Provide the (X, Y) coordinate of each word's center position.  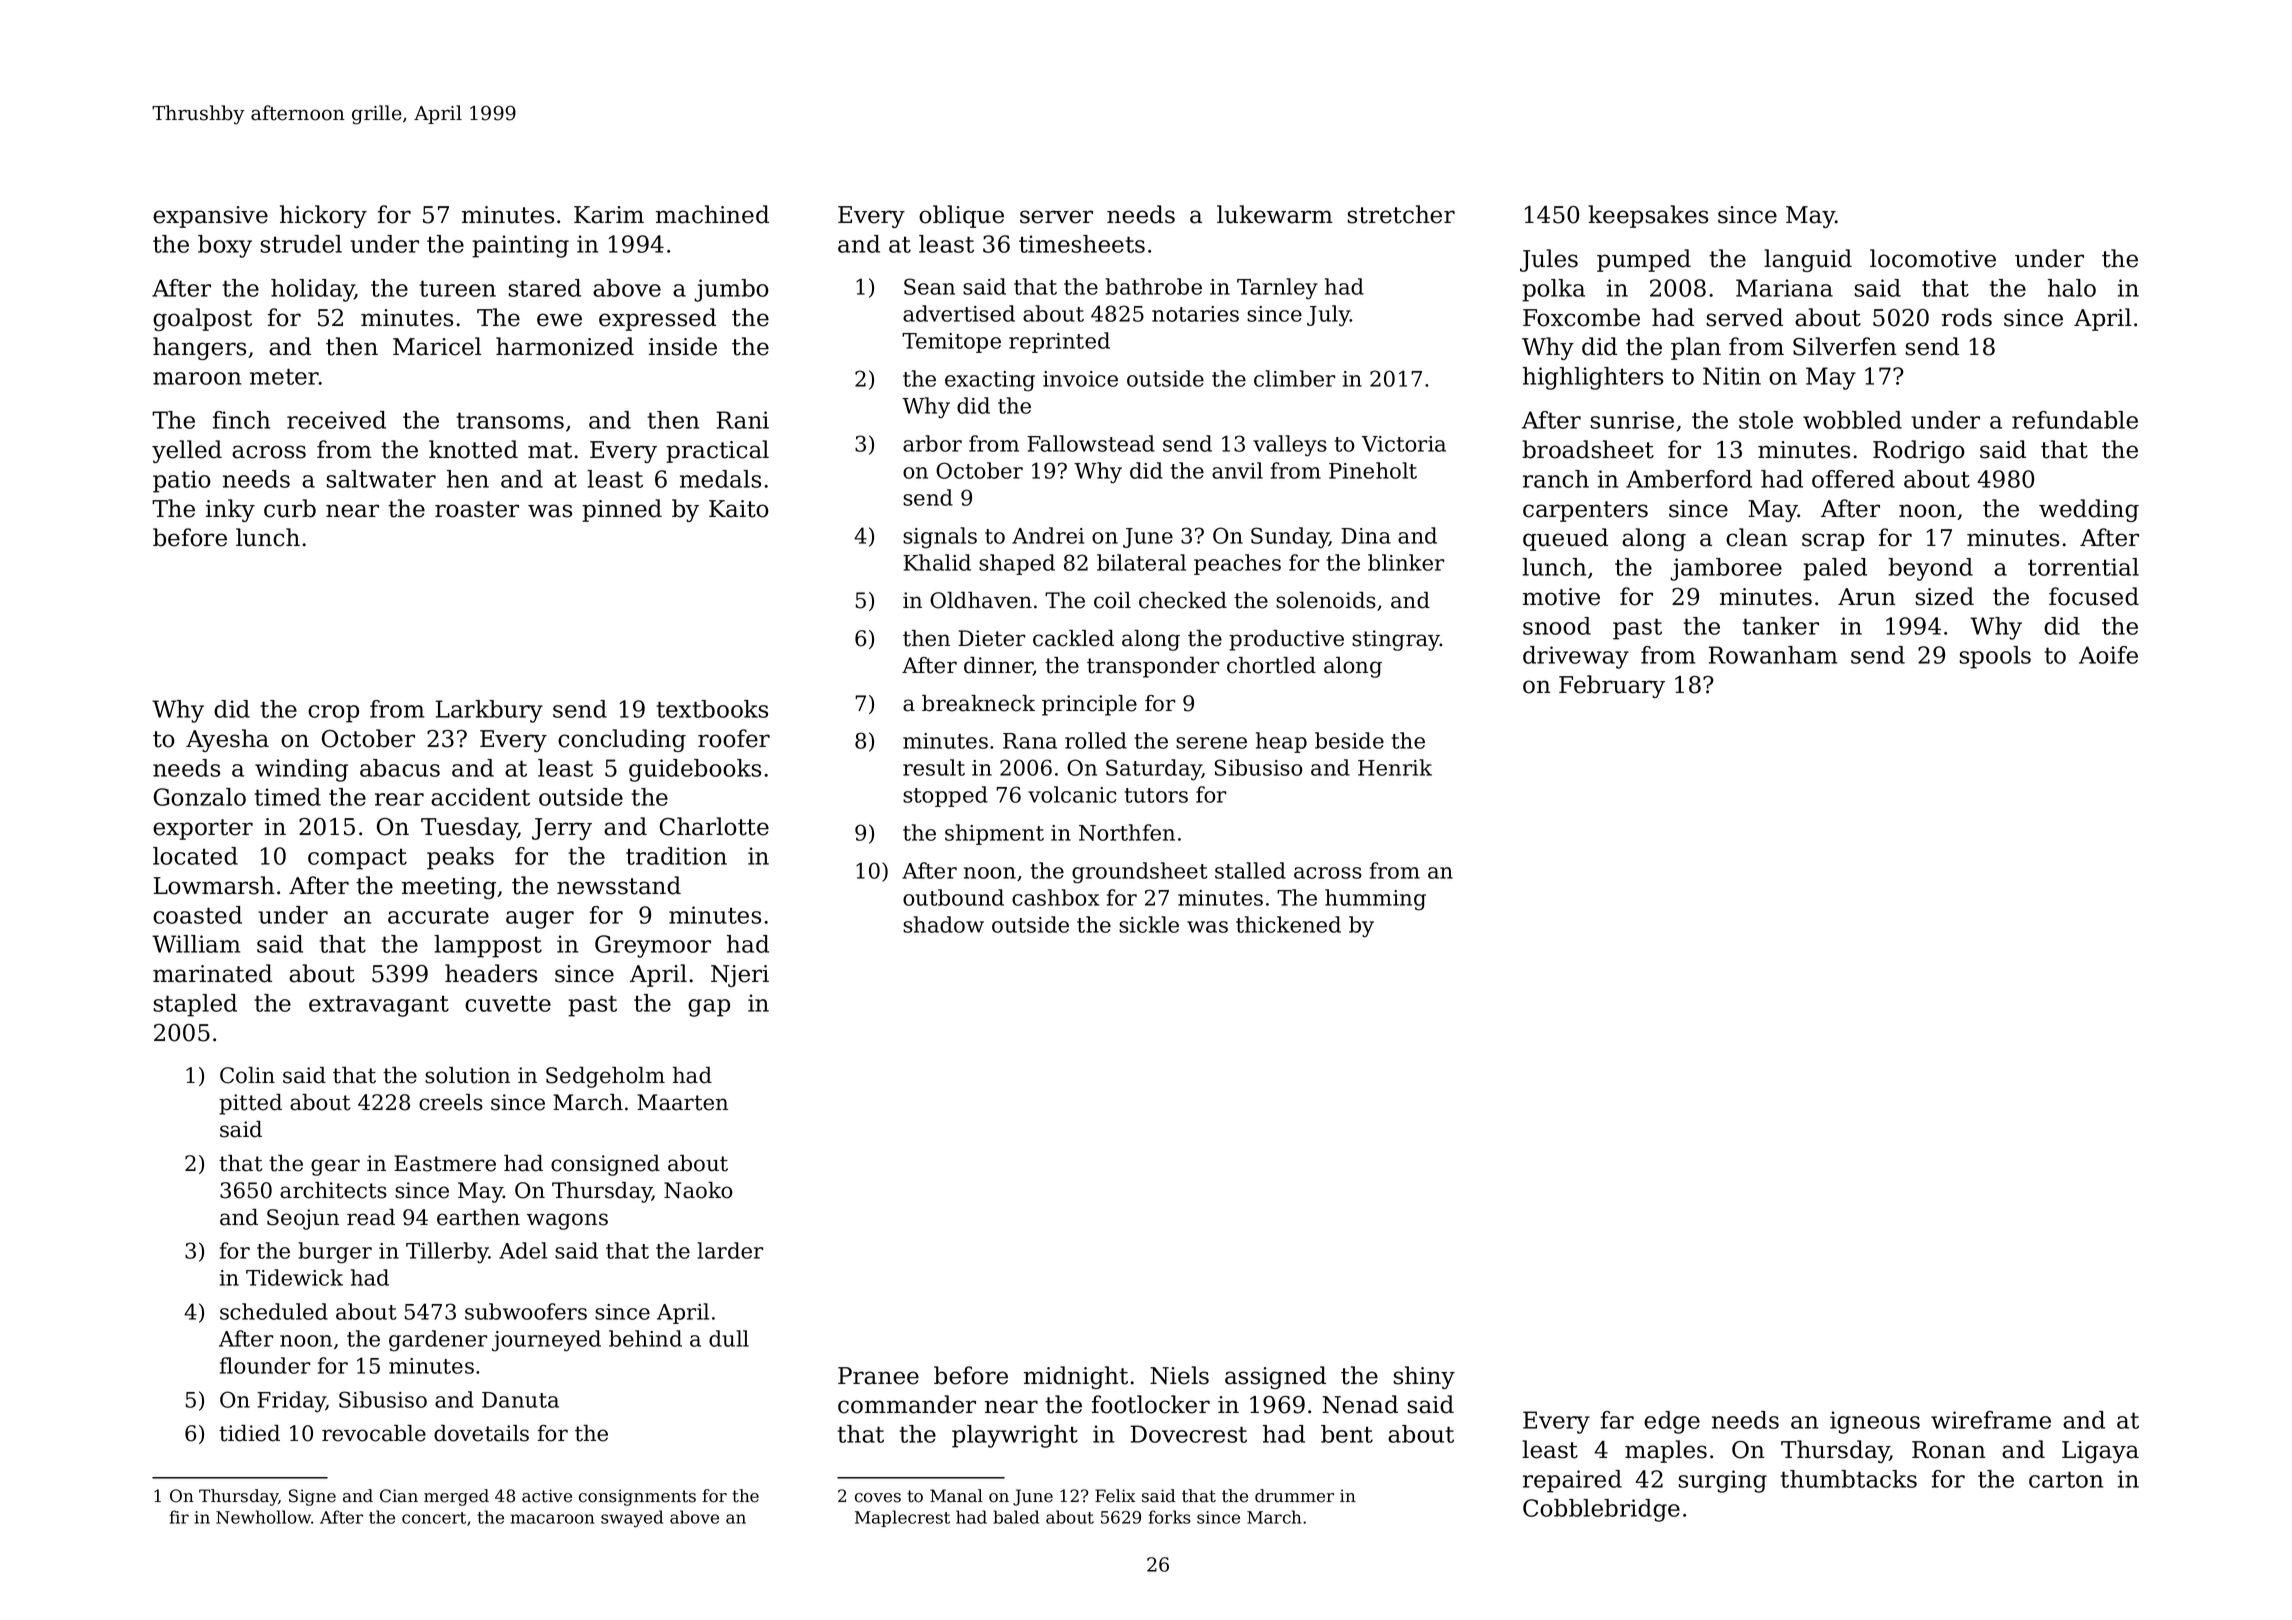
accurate (438, 915)
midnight (1076, 1377)
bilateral (1141, 562)
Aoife (2108, 655)
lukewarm (1275, 214)
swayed (632, 1519)
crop (333, 714)
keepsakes (1648, 216)
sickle (1149, 924)
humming (1375, 900)
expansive (210, 217)
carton (2066, 1479)
